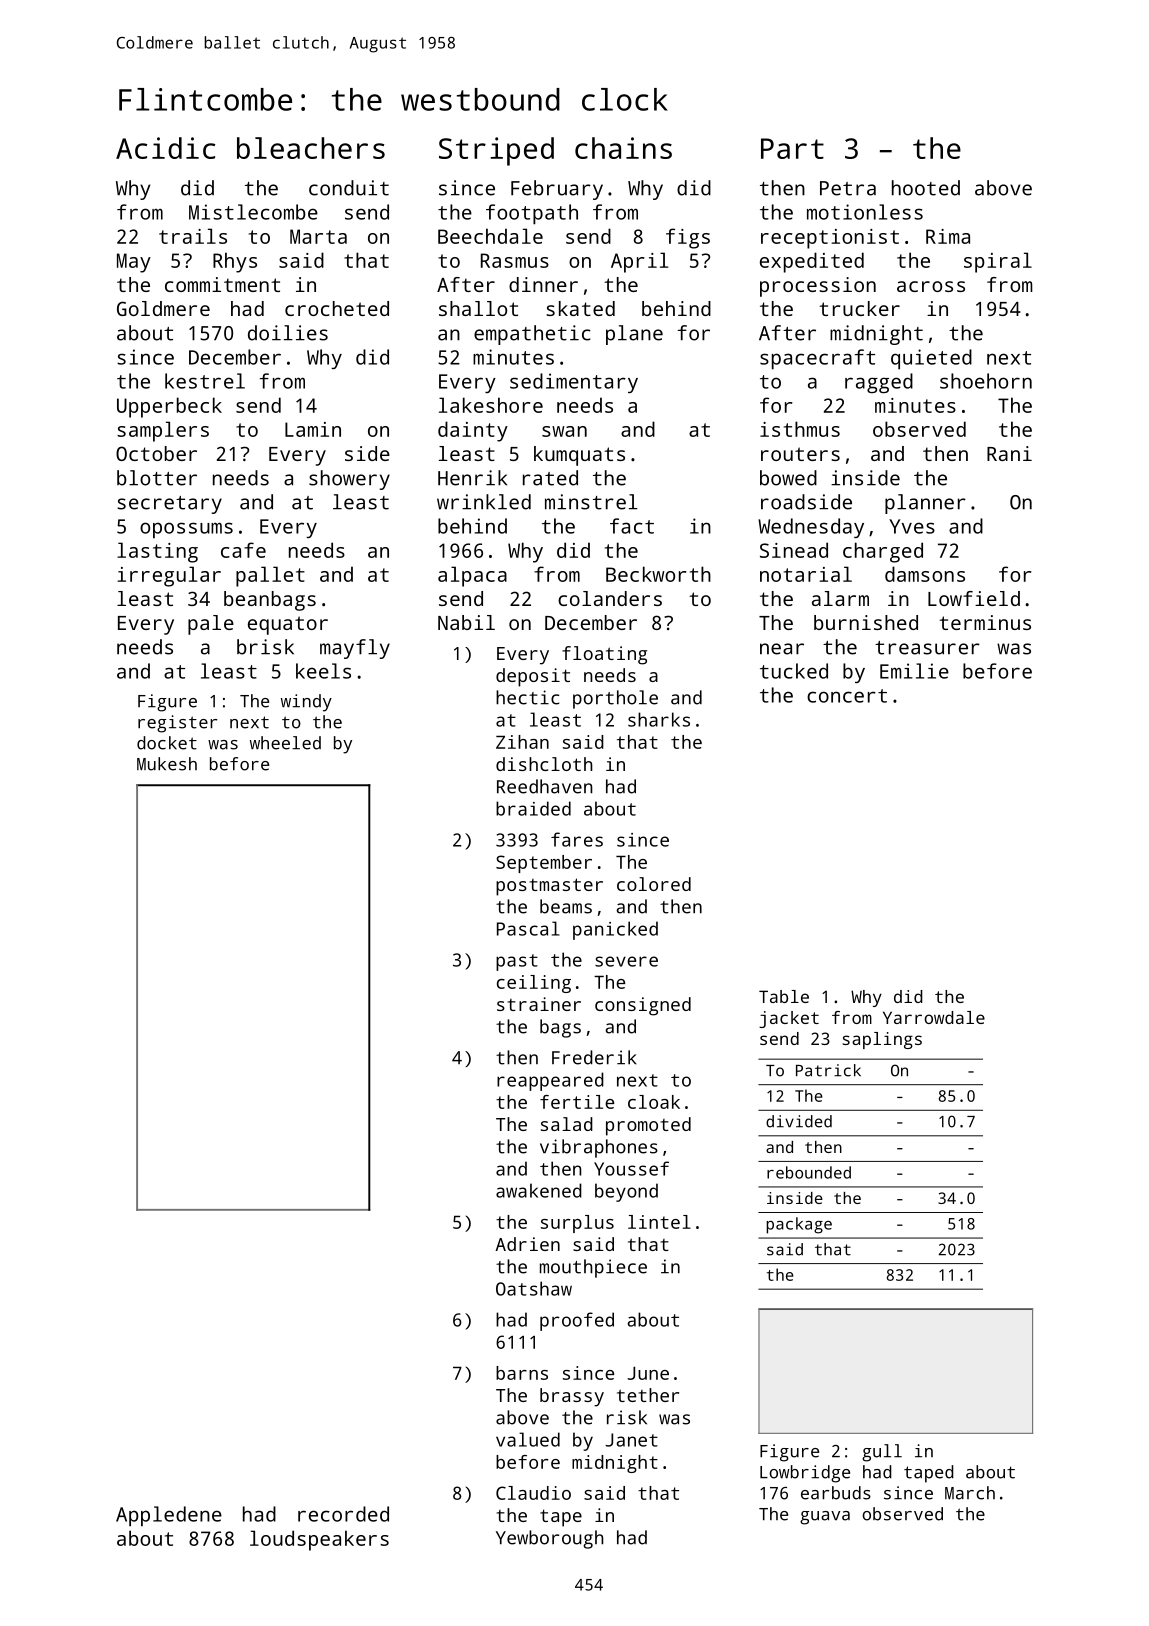 The width and height of the screenshot is (1149, 1626). What do you see at coordinates (167, 764) in the screenshot?
I see `Mukesh` at bounding box center [167, 764].
